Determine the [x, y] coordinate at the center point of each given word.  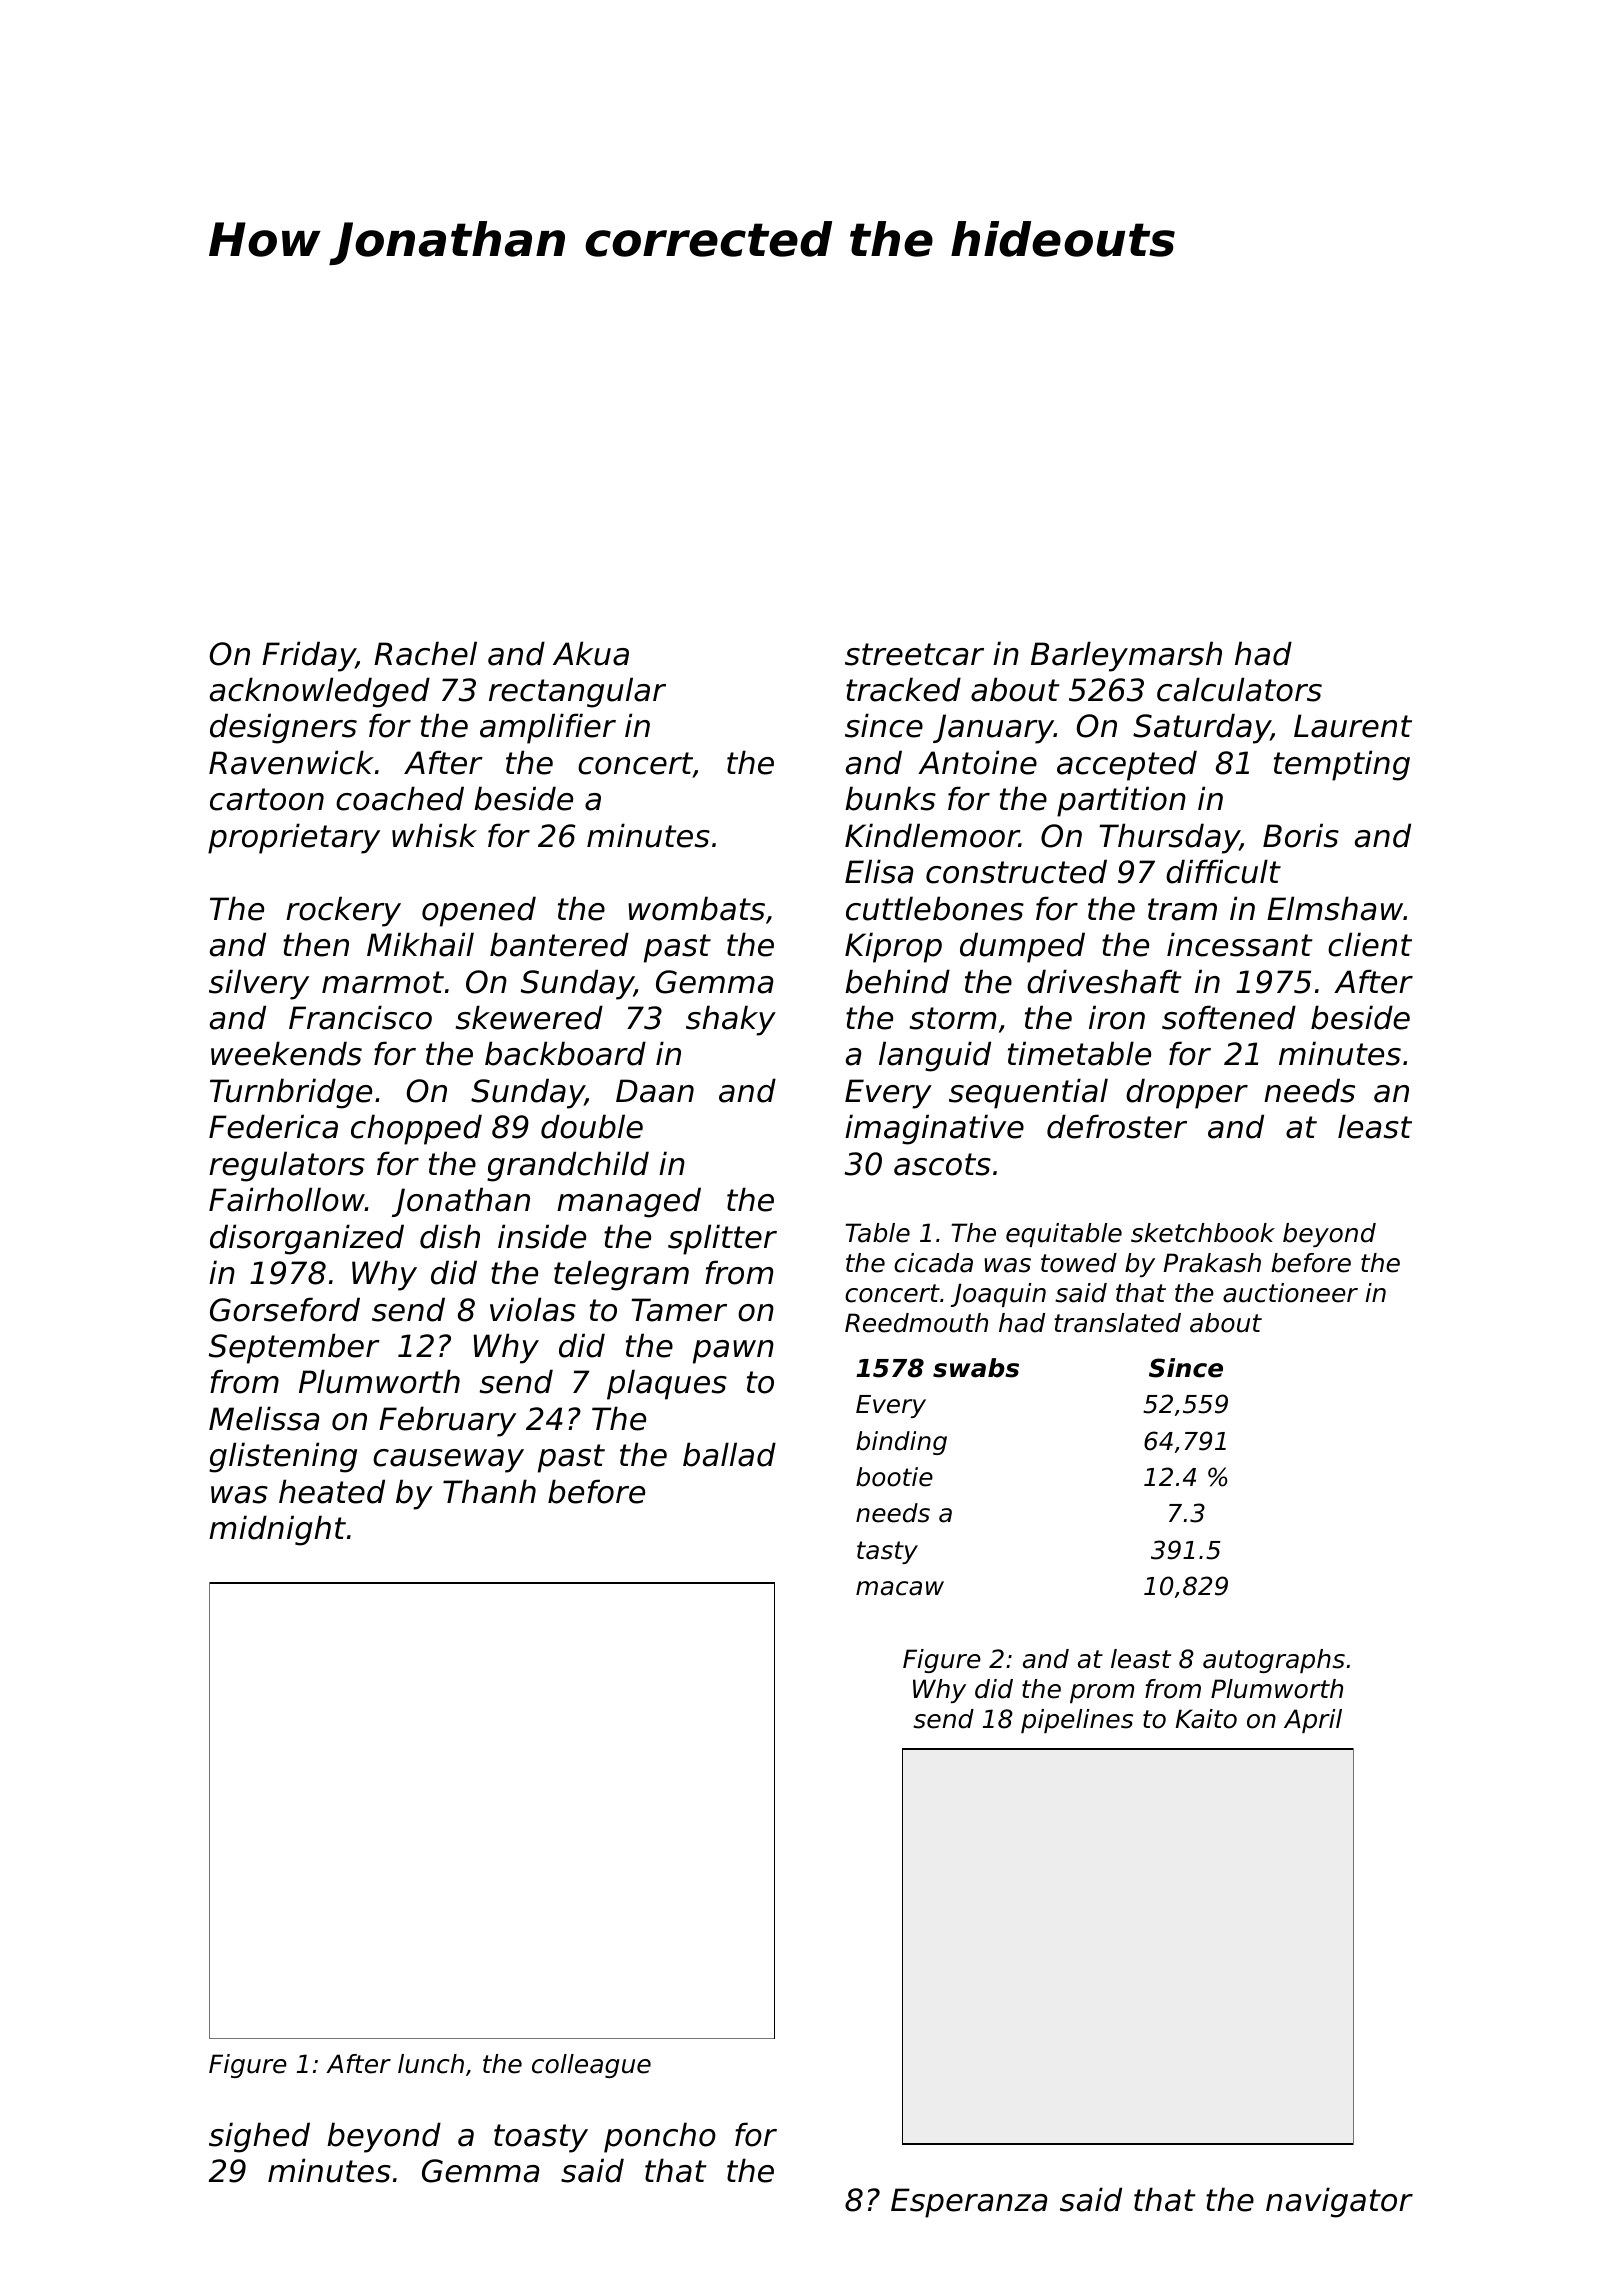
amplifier [548, 728]
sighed [259, 2137]
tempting [1342, 765]
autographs [1274, 1661]
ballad [729, 1454]
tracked [903, 689]
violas [533, 1309]
